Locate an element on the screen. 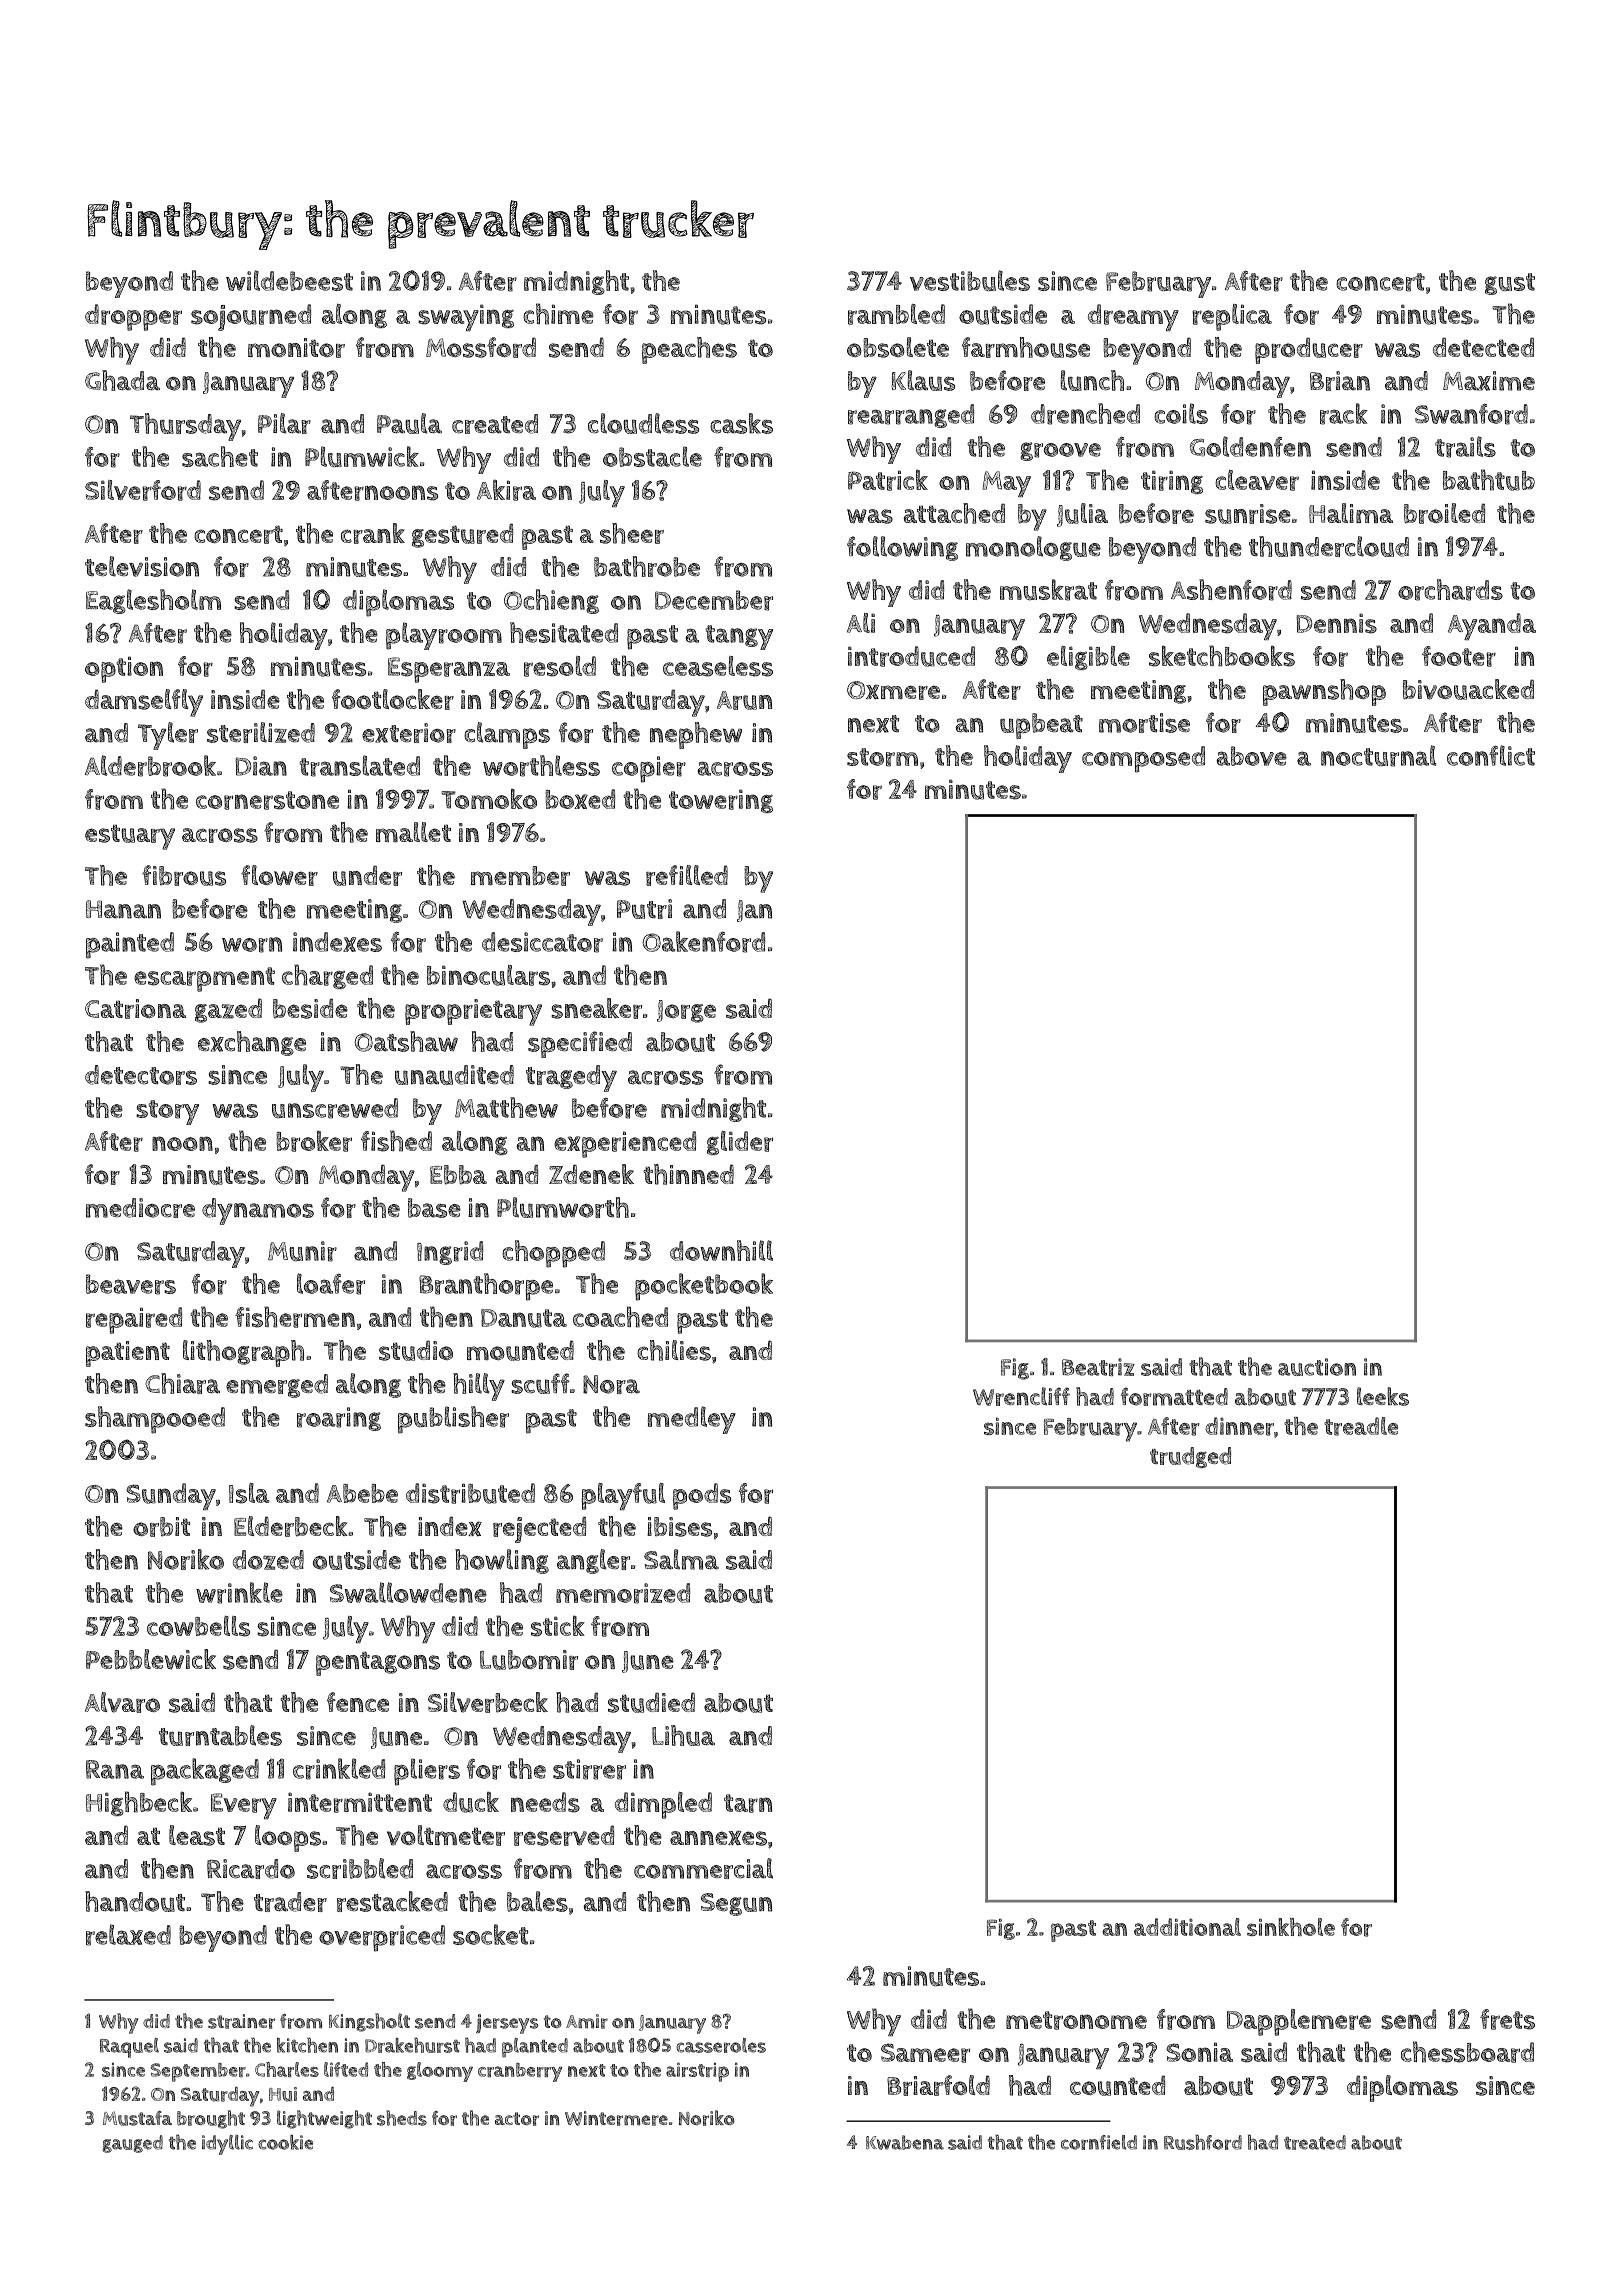 The height and width of the screenshot is (2292, 1620). Silverford is located at coordinates (143, 490).
